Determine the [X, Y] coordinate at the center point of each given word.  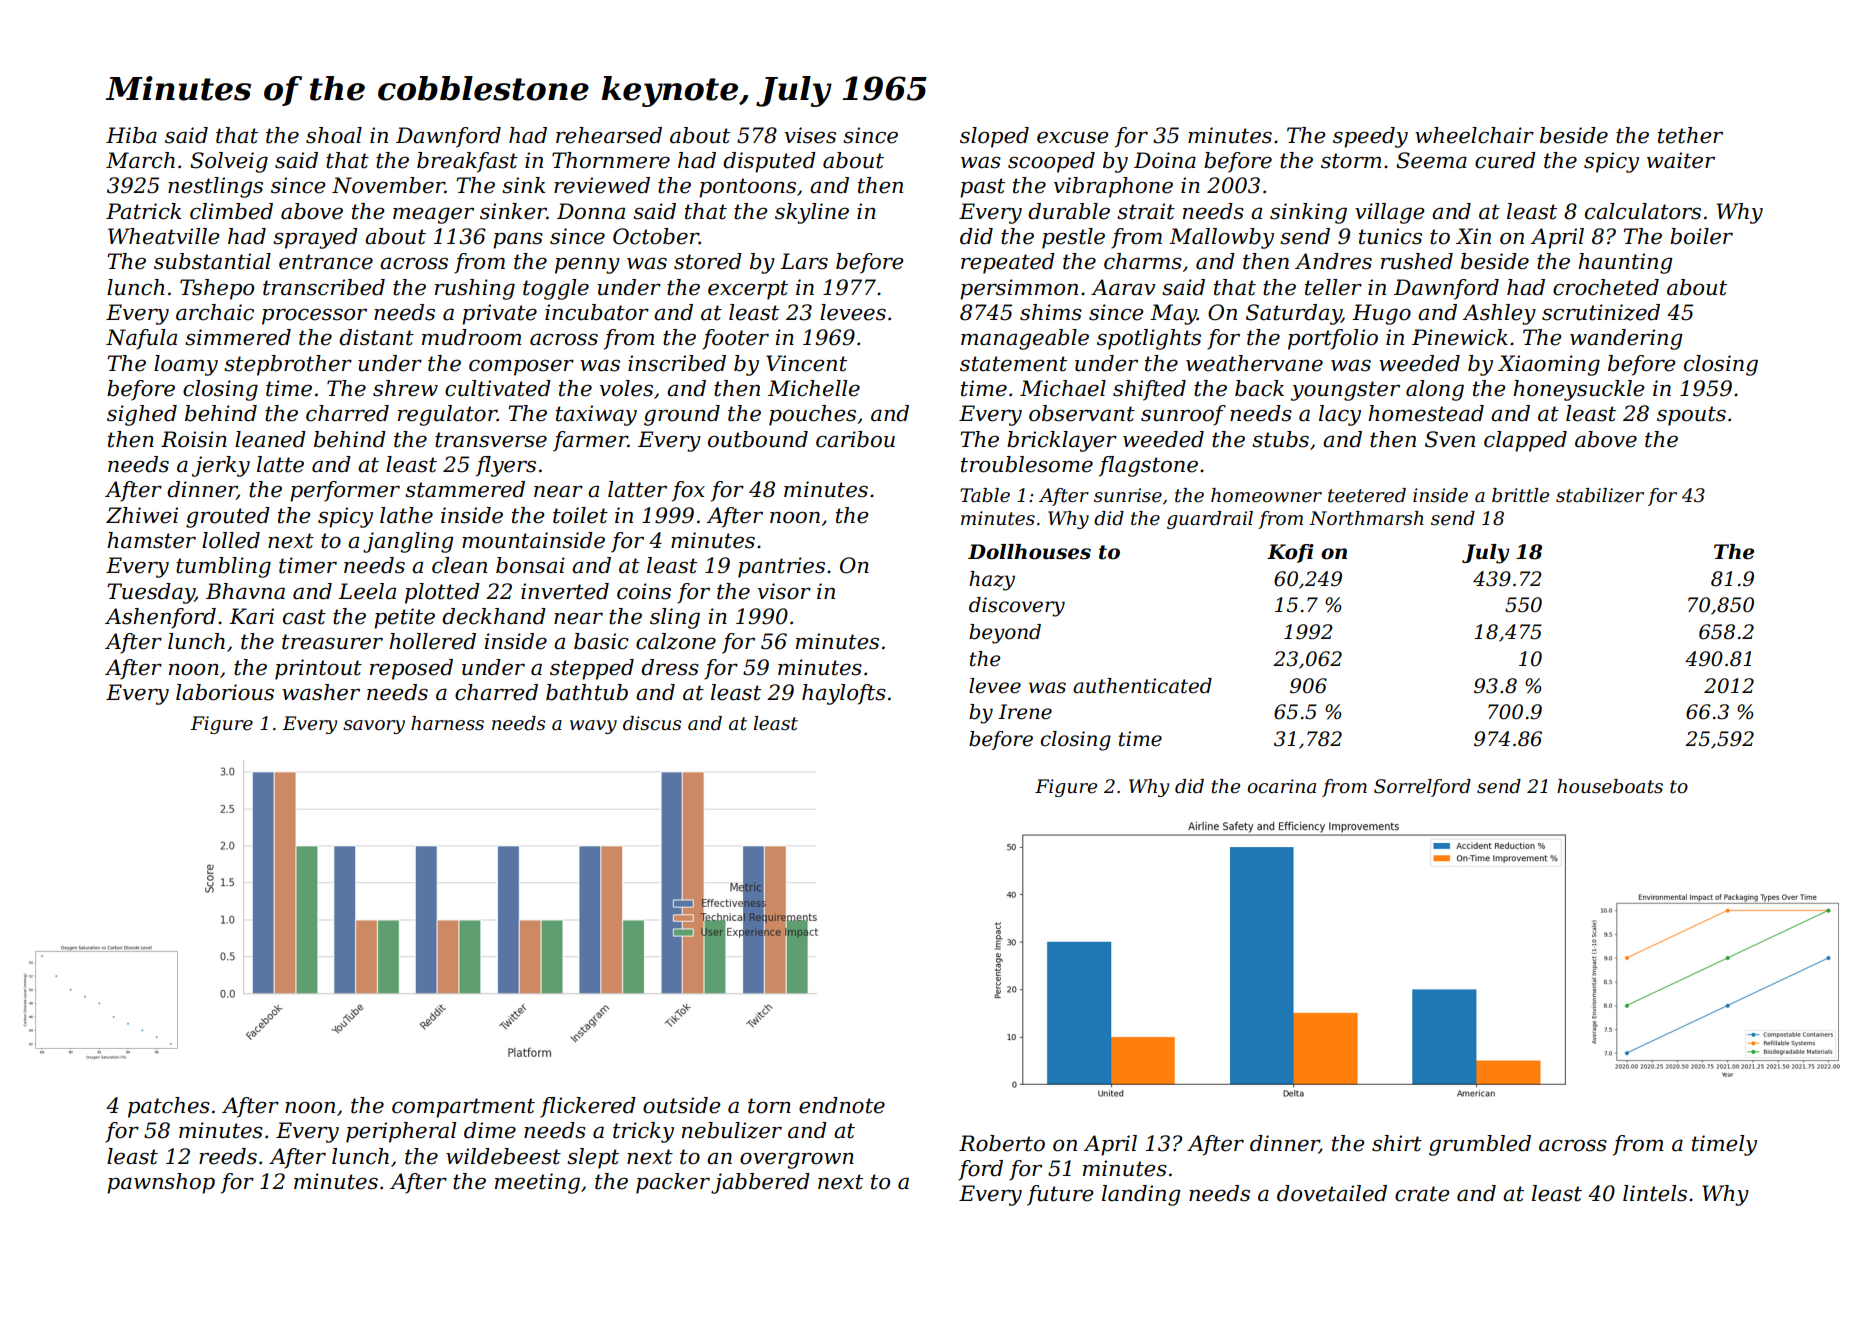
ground [682, 415]
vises [810, 135]
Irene [1025, 712]
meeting [537, 1183]
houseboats [1610, 786]
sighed [142, 415]
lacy [1340, 415]
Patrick [143, 211]
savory [374, 727]
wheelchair [1474, 135]
